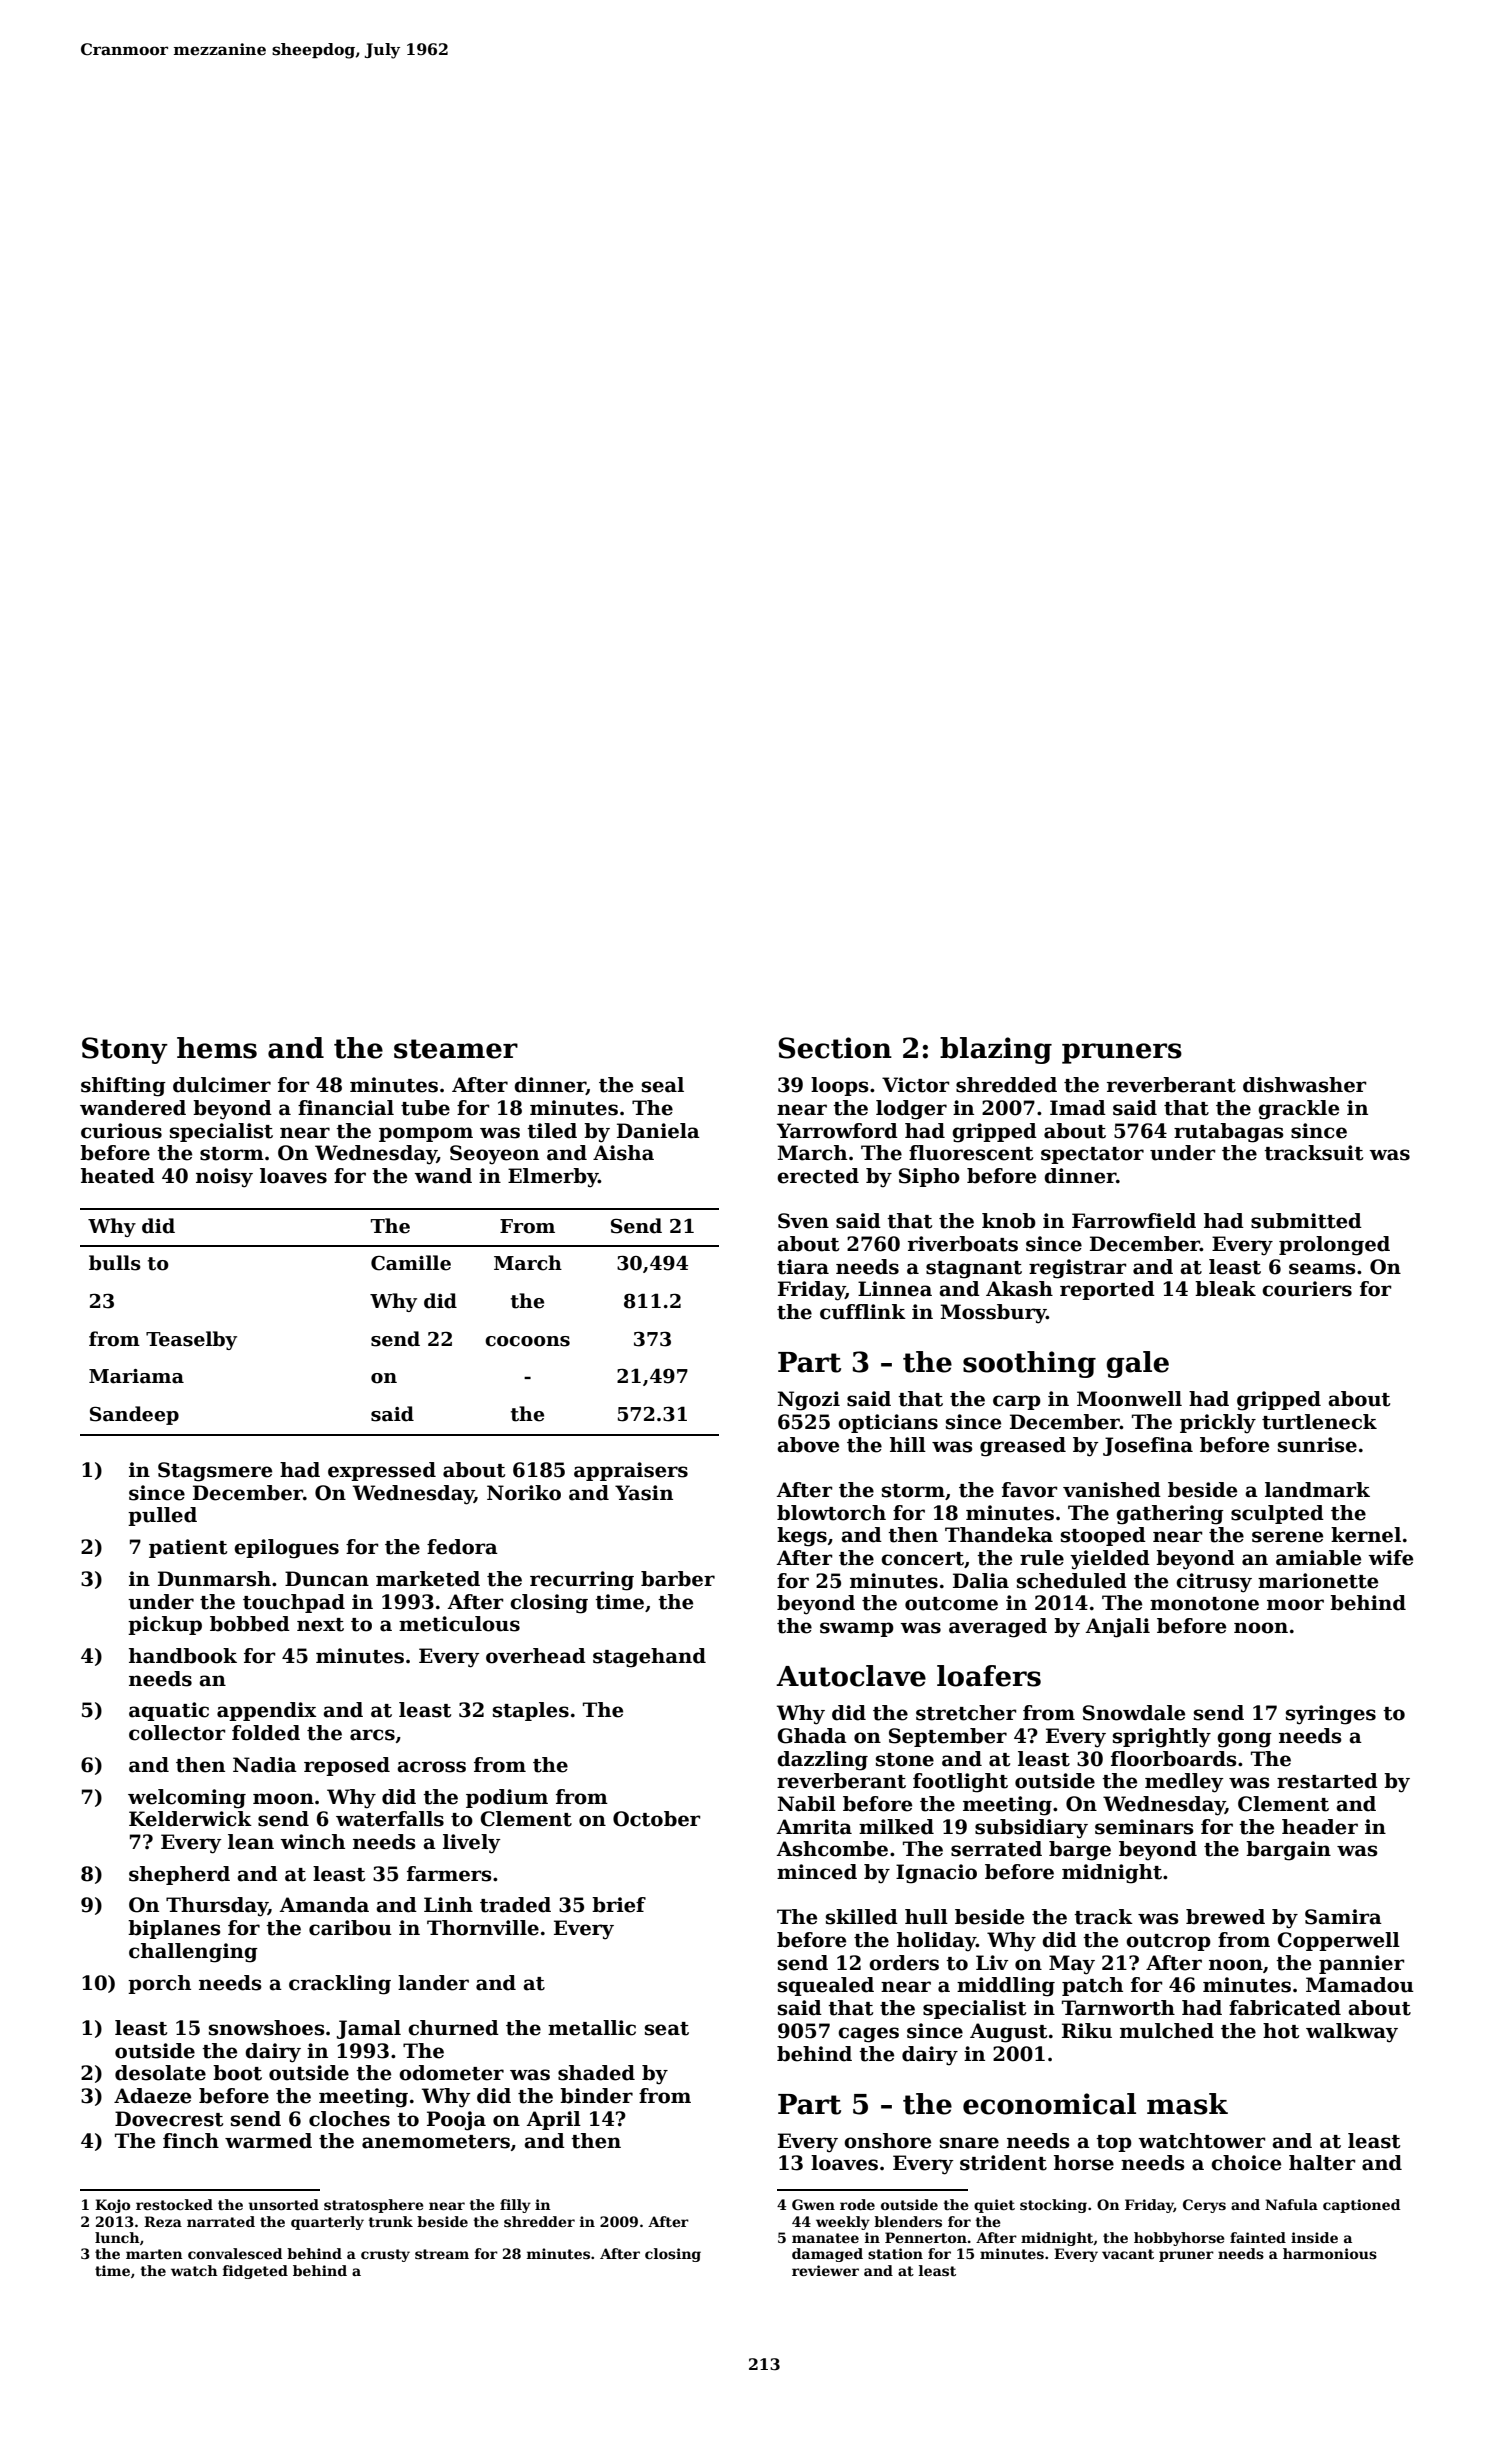 The image size is (1496, 2464). What do you see at coordinates (266, 1733) in the screenshot?
I see `folded` at bounding box center [266, 1733].
